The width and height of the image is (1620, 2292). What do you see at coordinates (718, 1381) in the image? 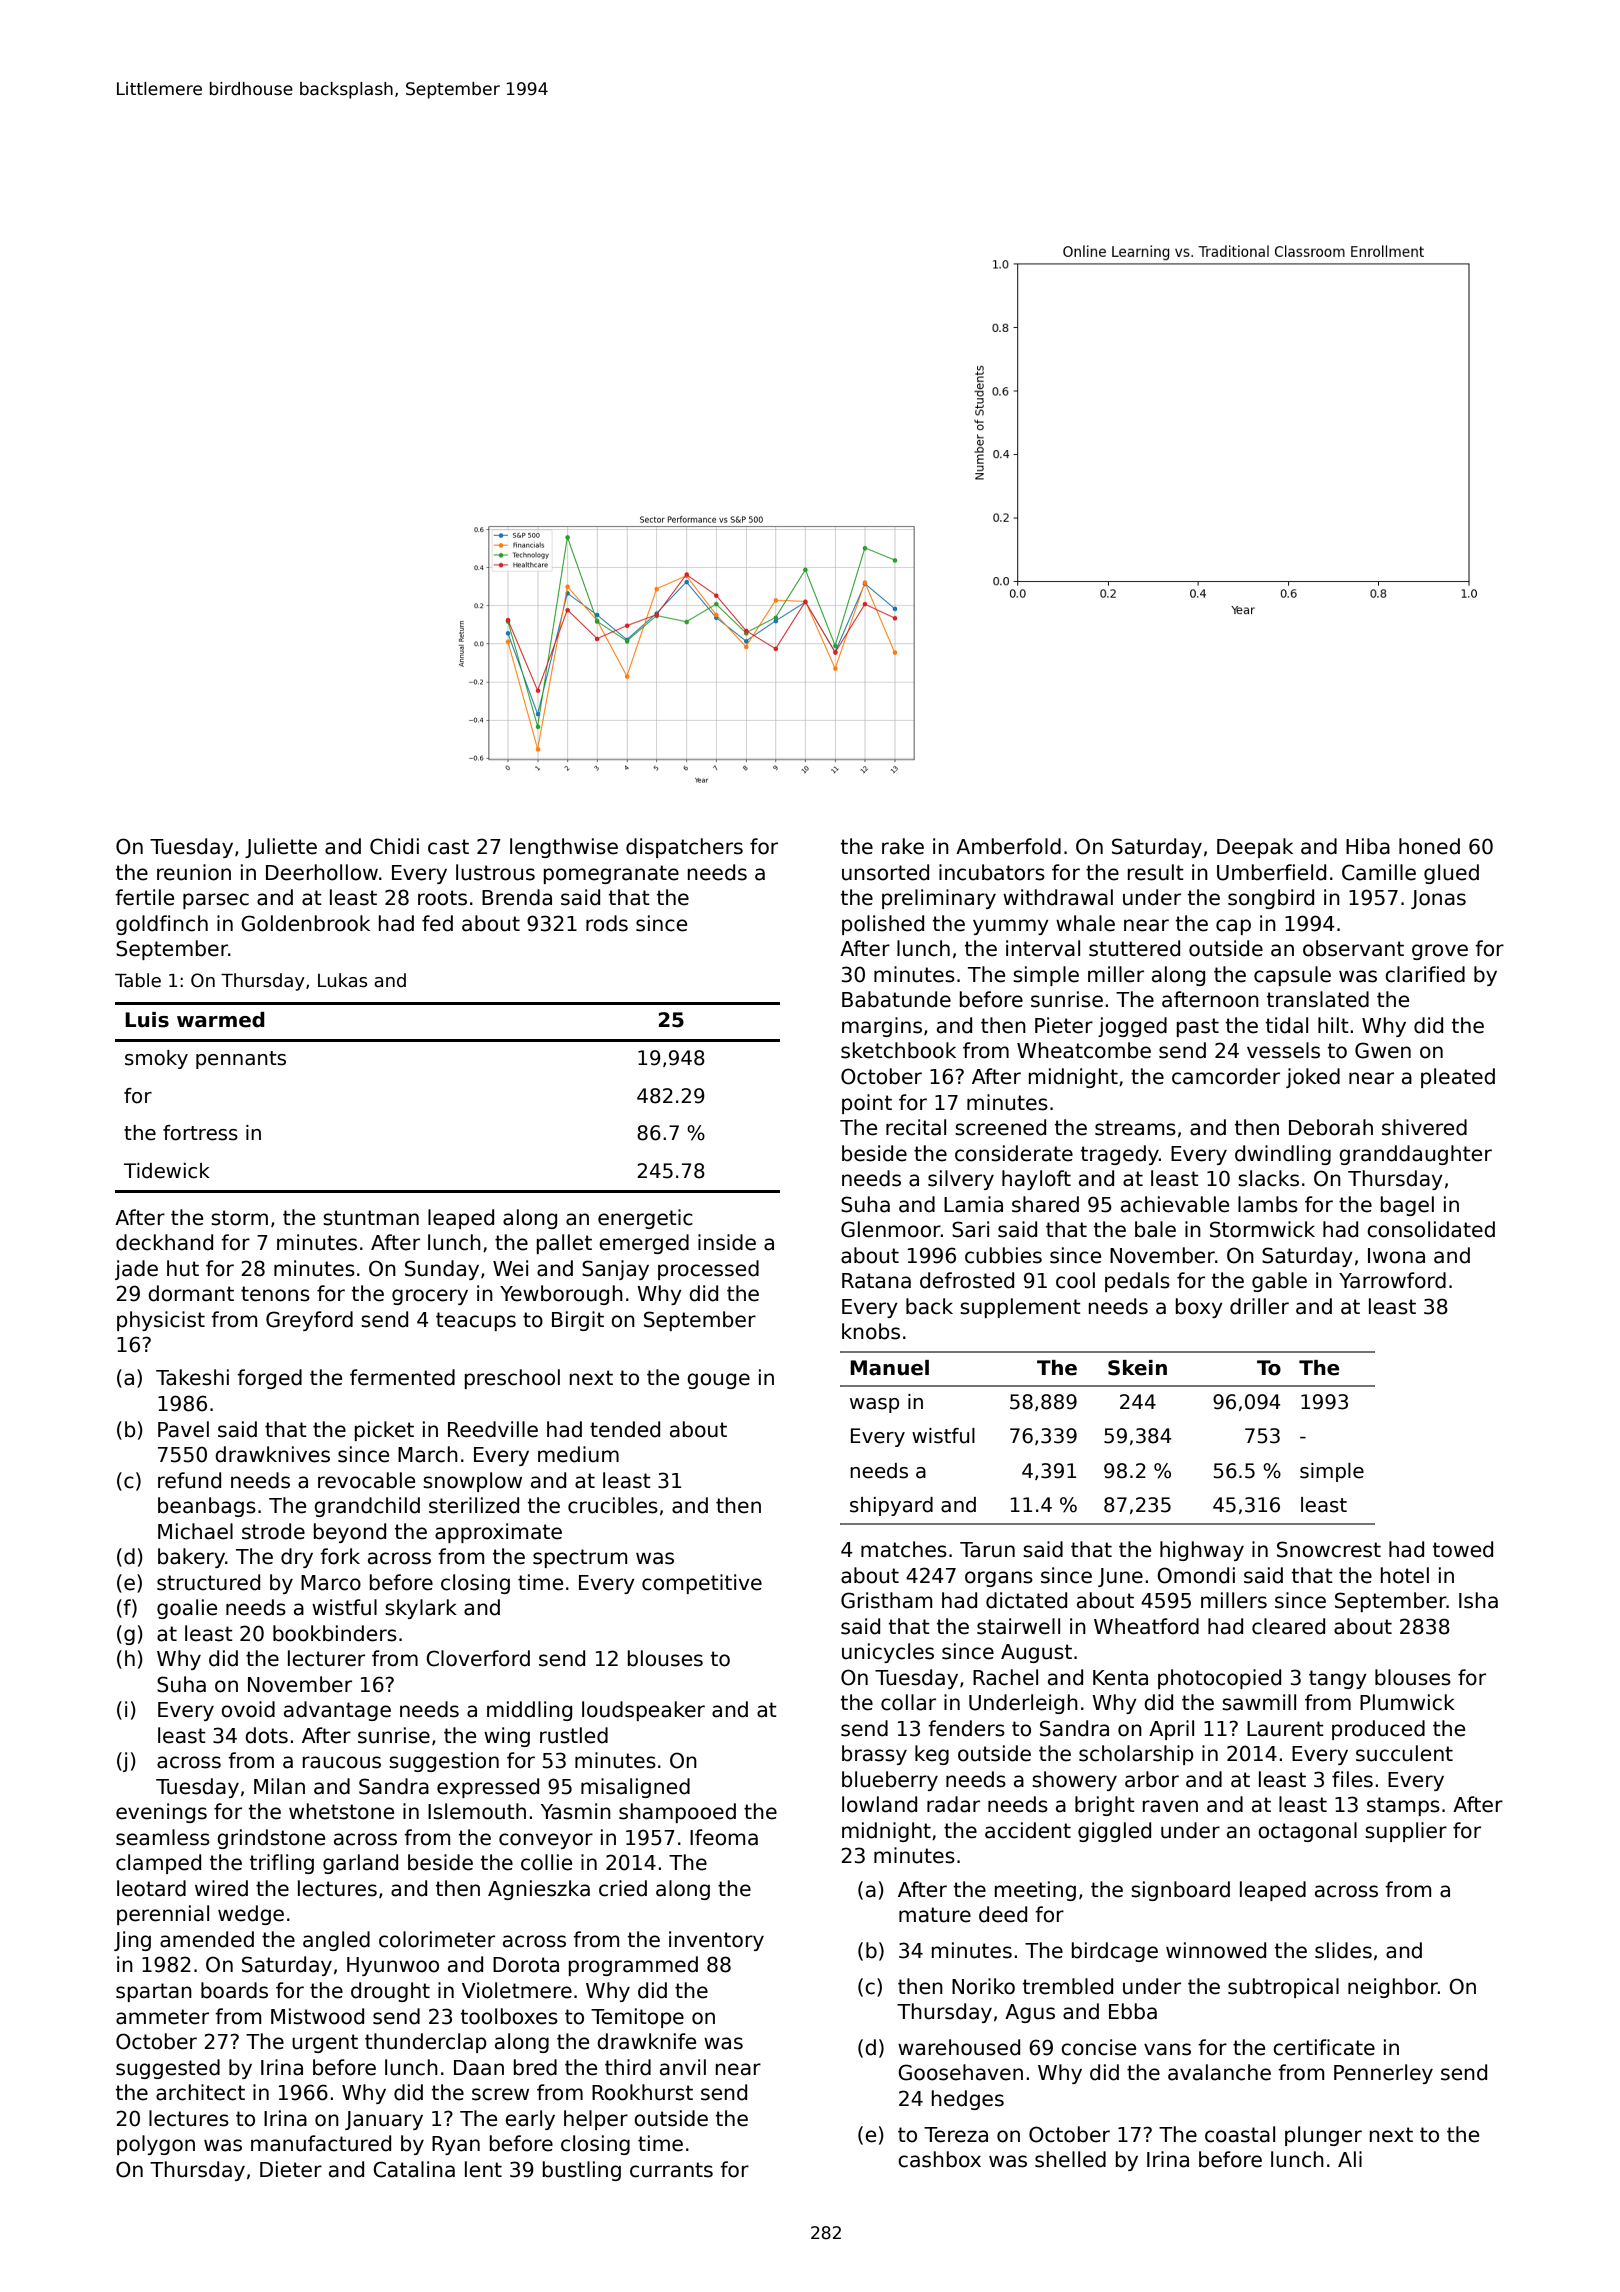
I see `gouge` at bounding box center [718, 1381].
